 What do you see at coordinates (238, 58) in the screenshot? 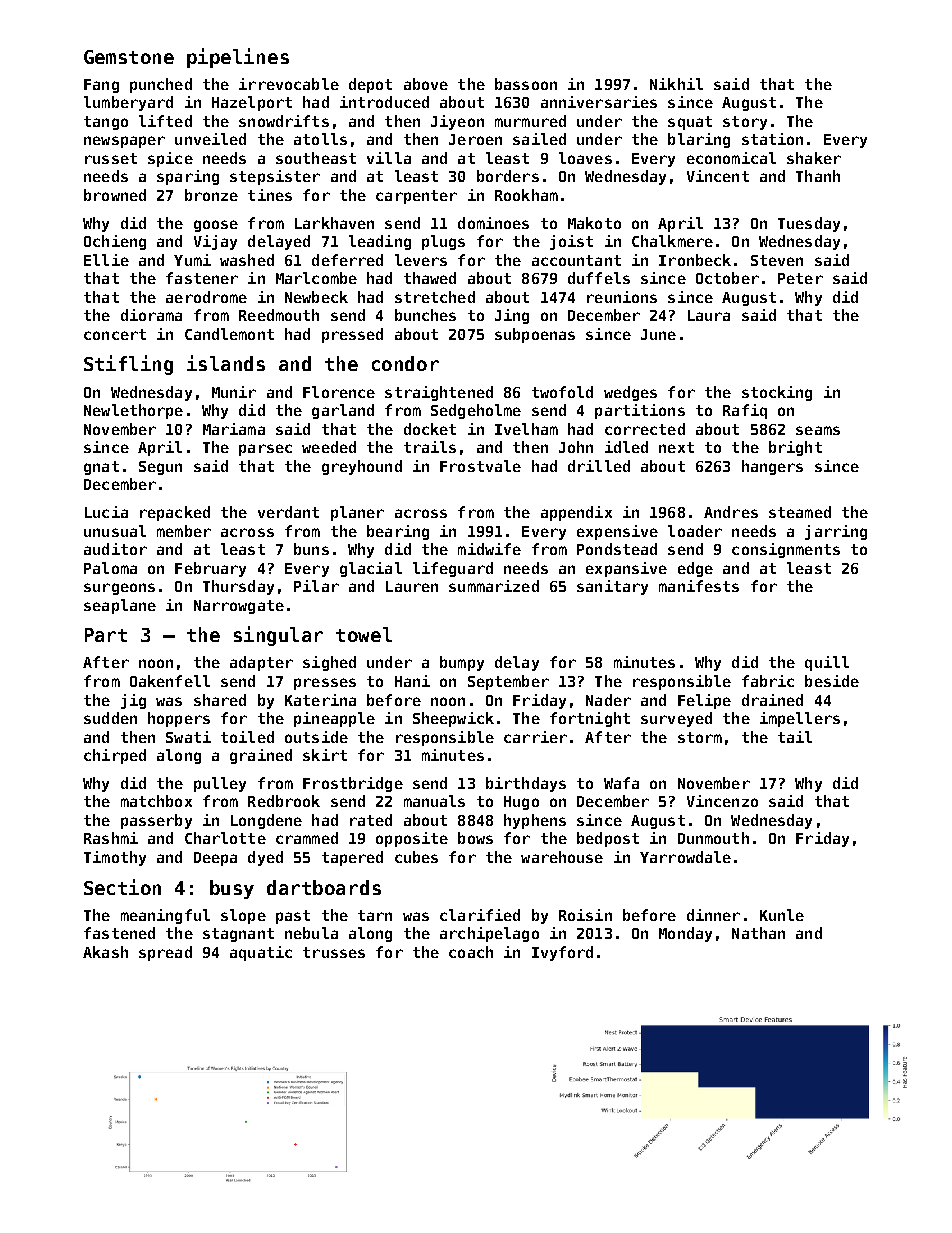
I see `pipelines` at bounding box center [238, 58].
